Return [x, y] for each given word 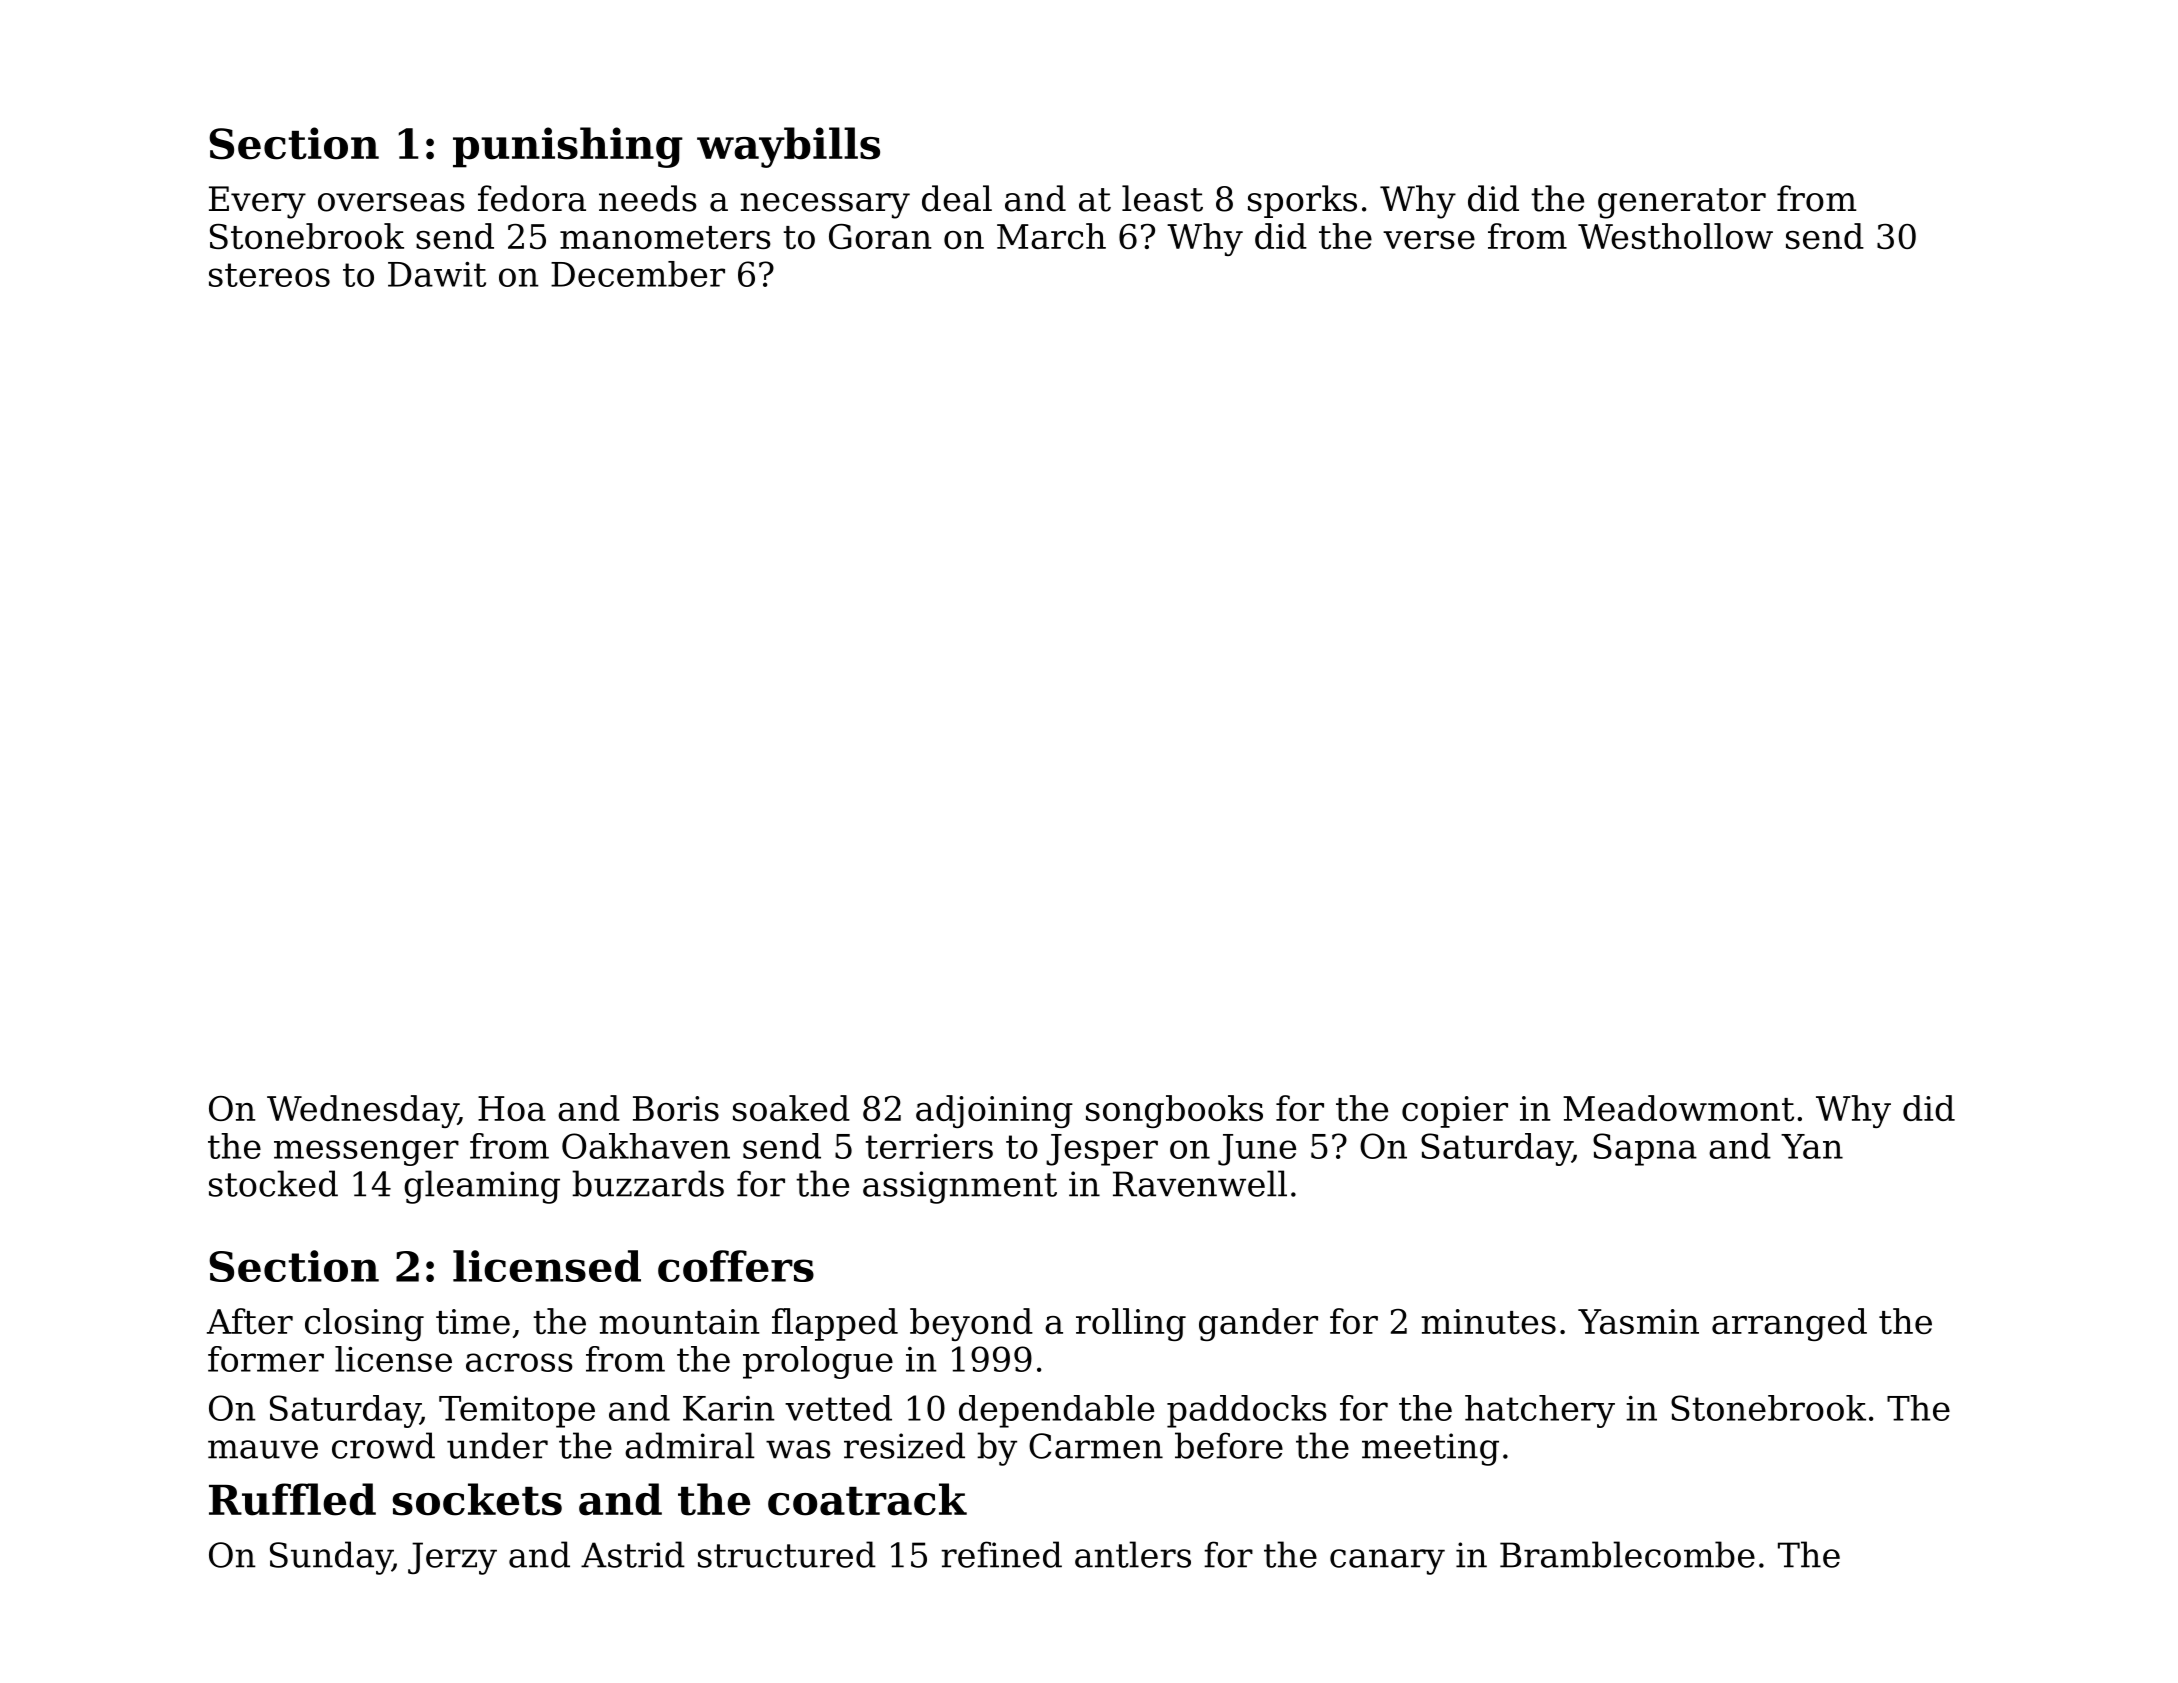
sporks [1302, 201]
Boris [676, 1108]
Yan [1812, 1146]
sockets [477, 1499]
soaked [791, 1108]
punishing [568, 147]
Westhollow [1675, 236]
